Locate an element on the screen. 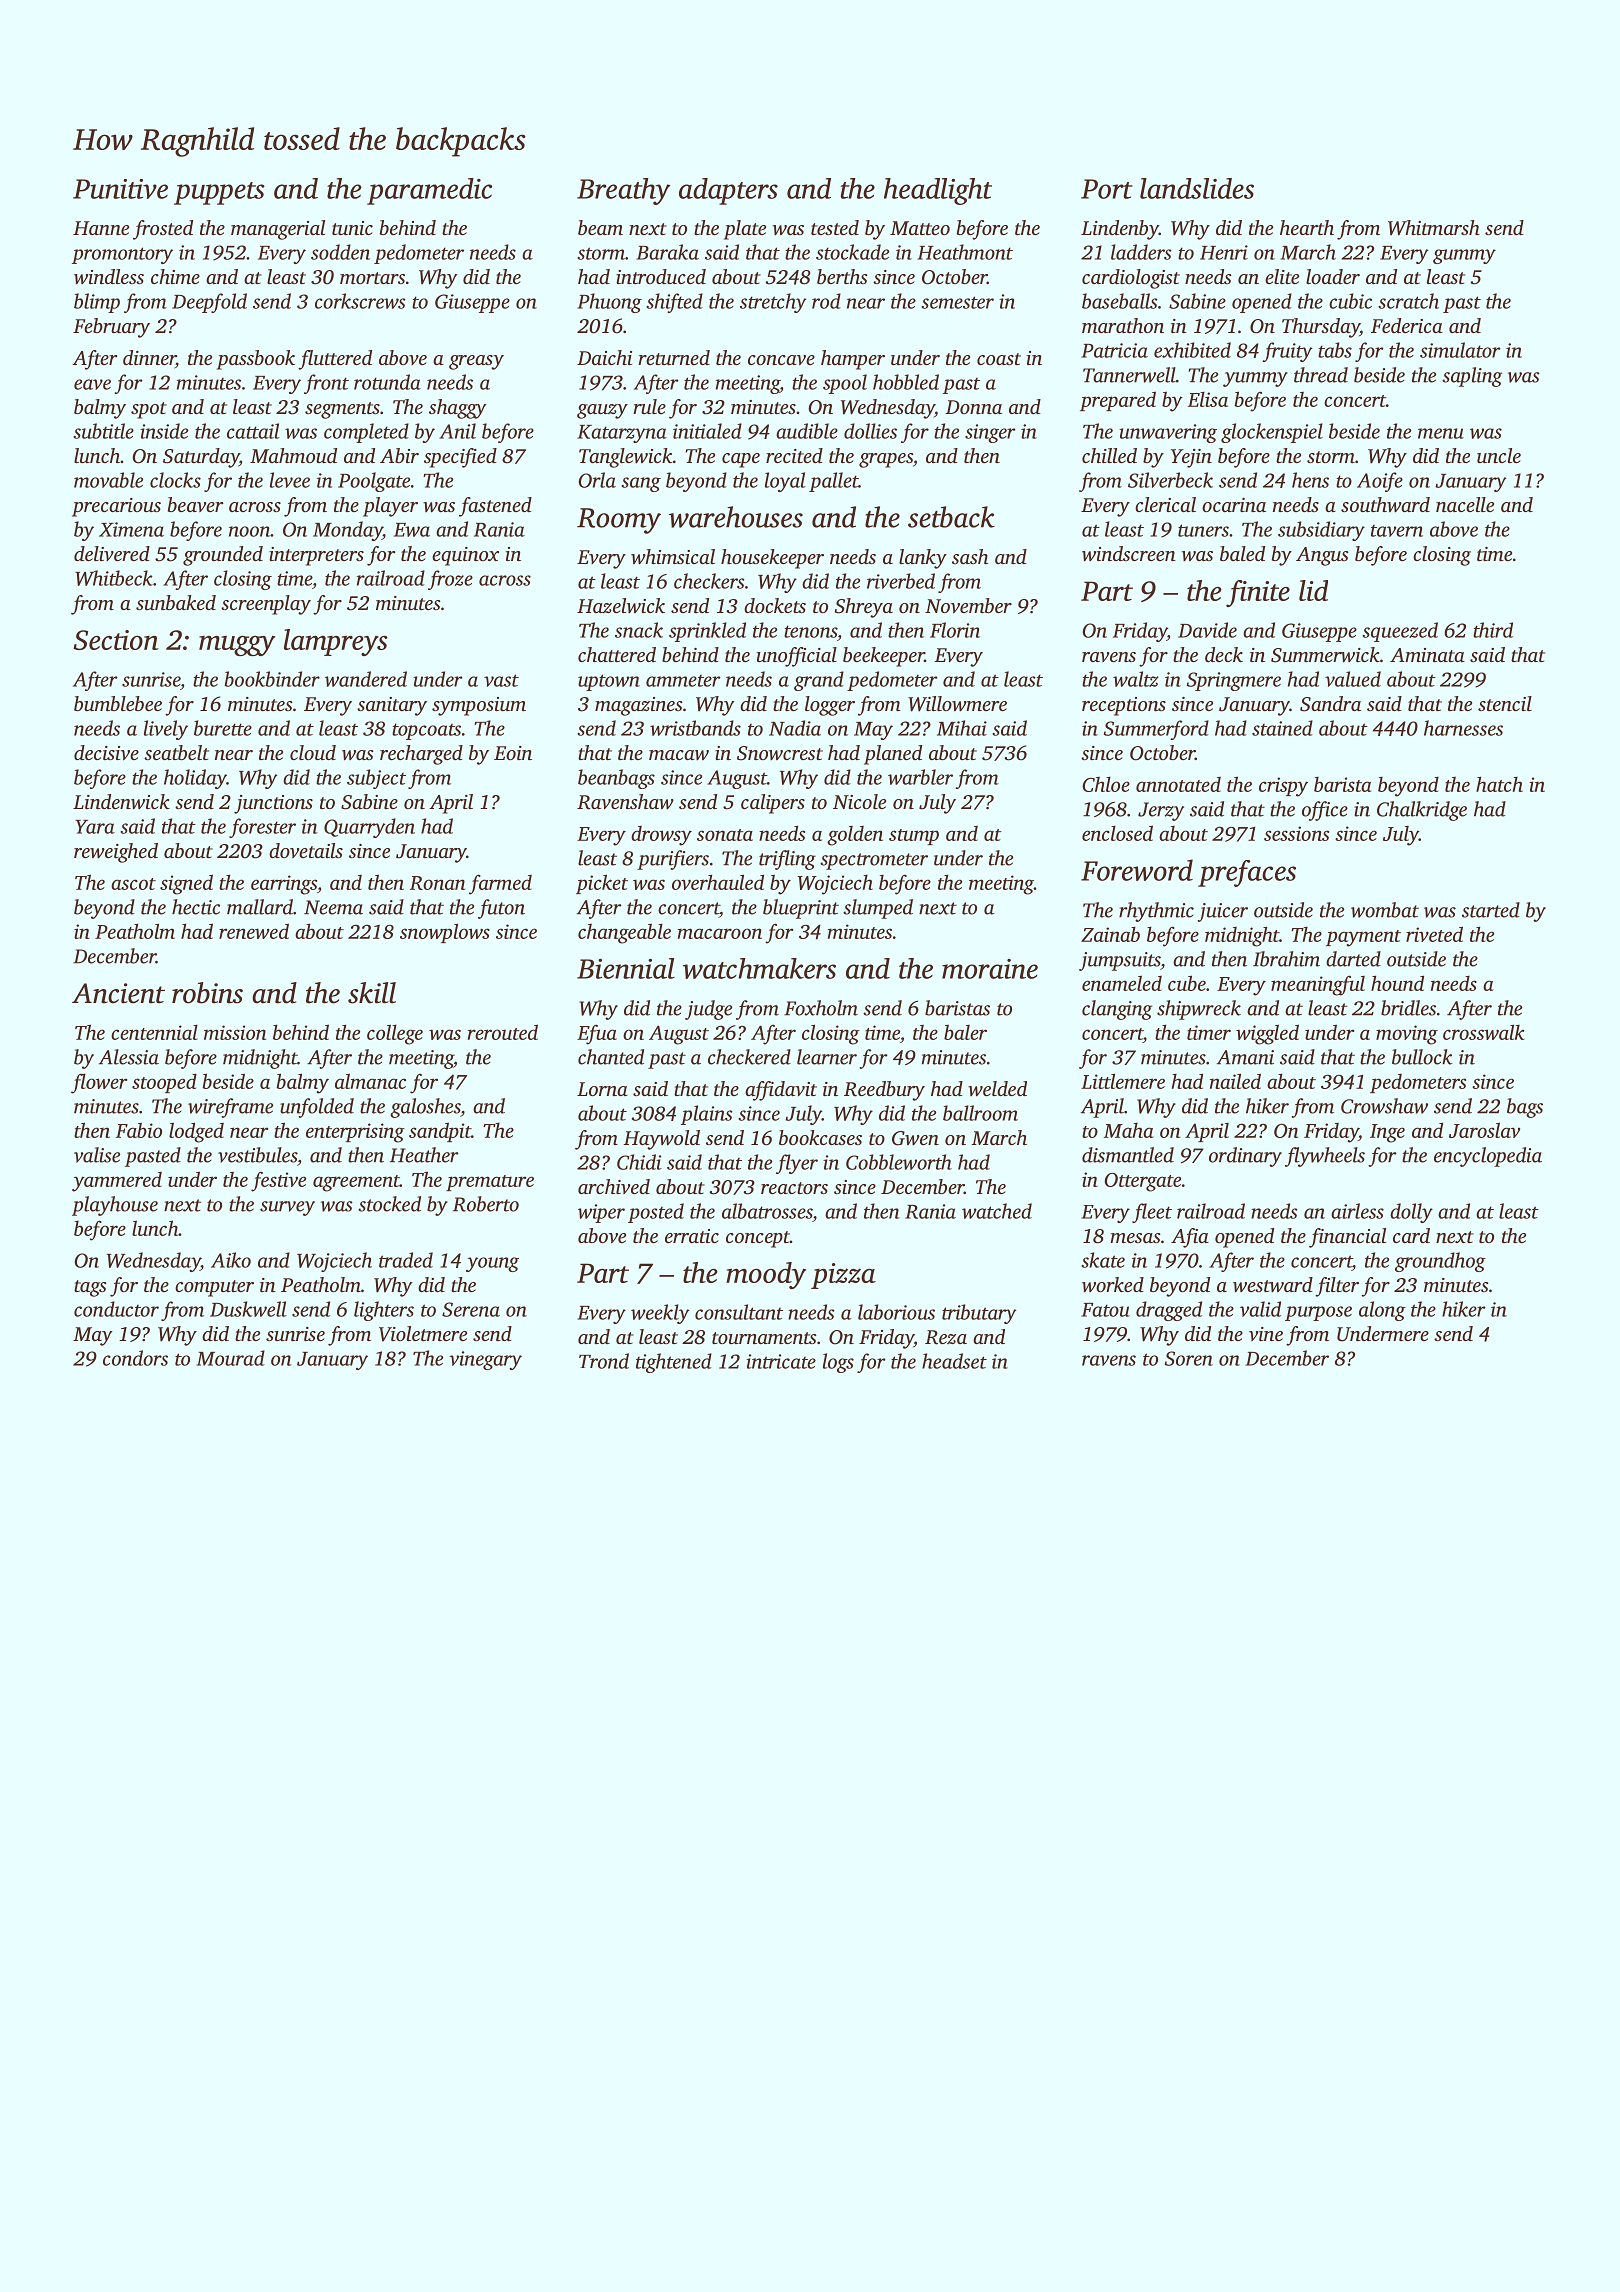 This screenshot has width=1620, height=2292. Efua is located at coordinates (597, 1034).
